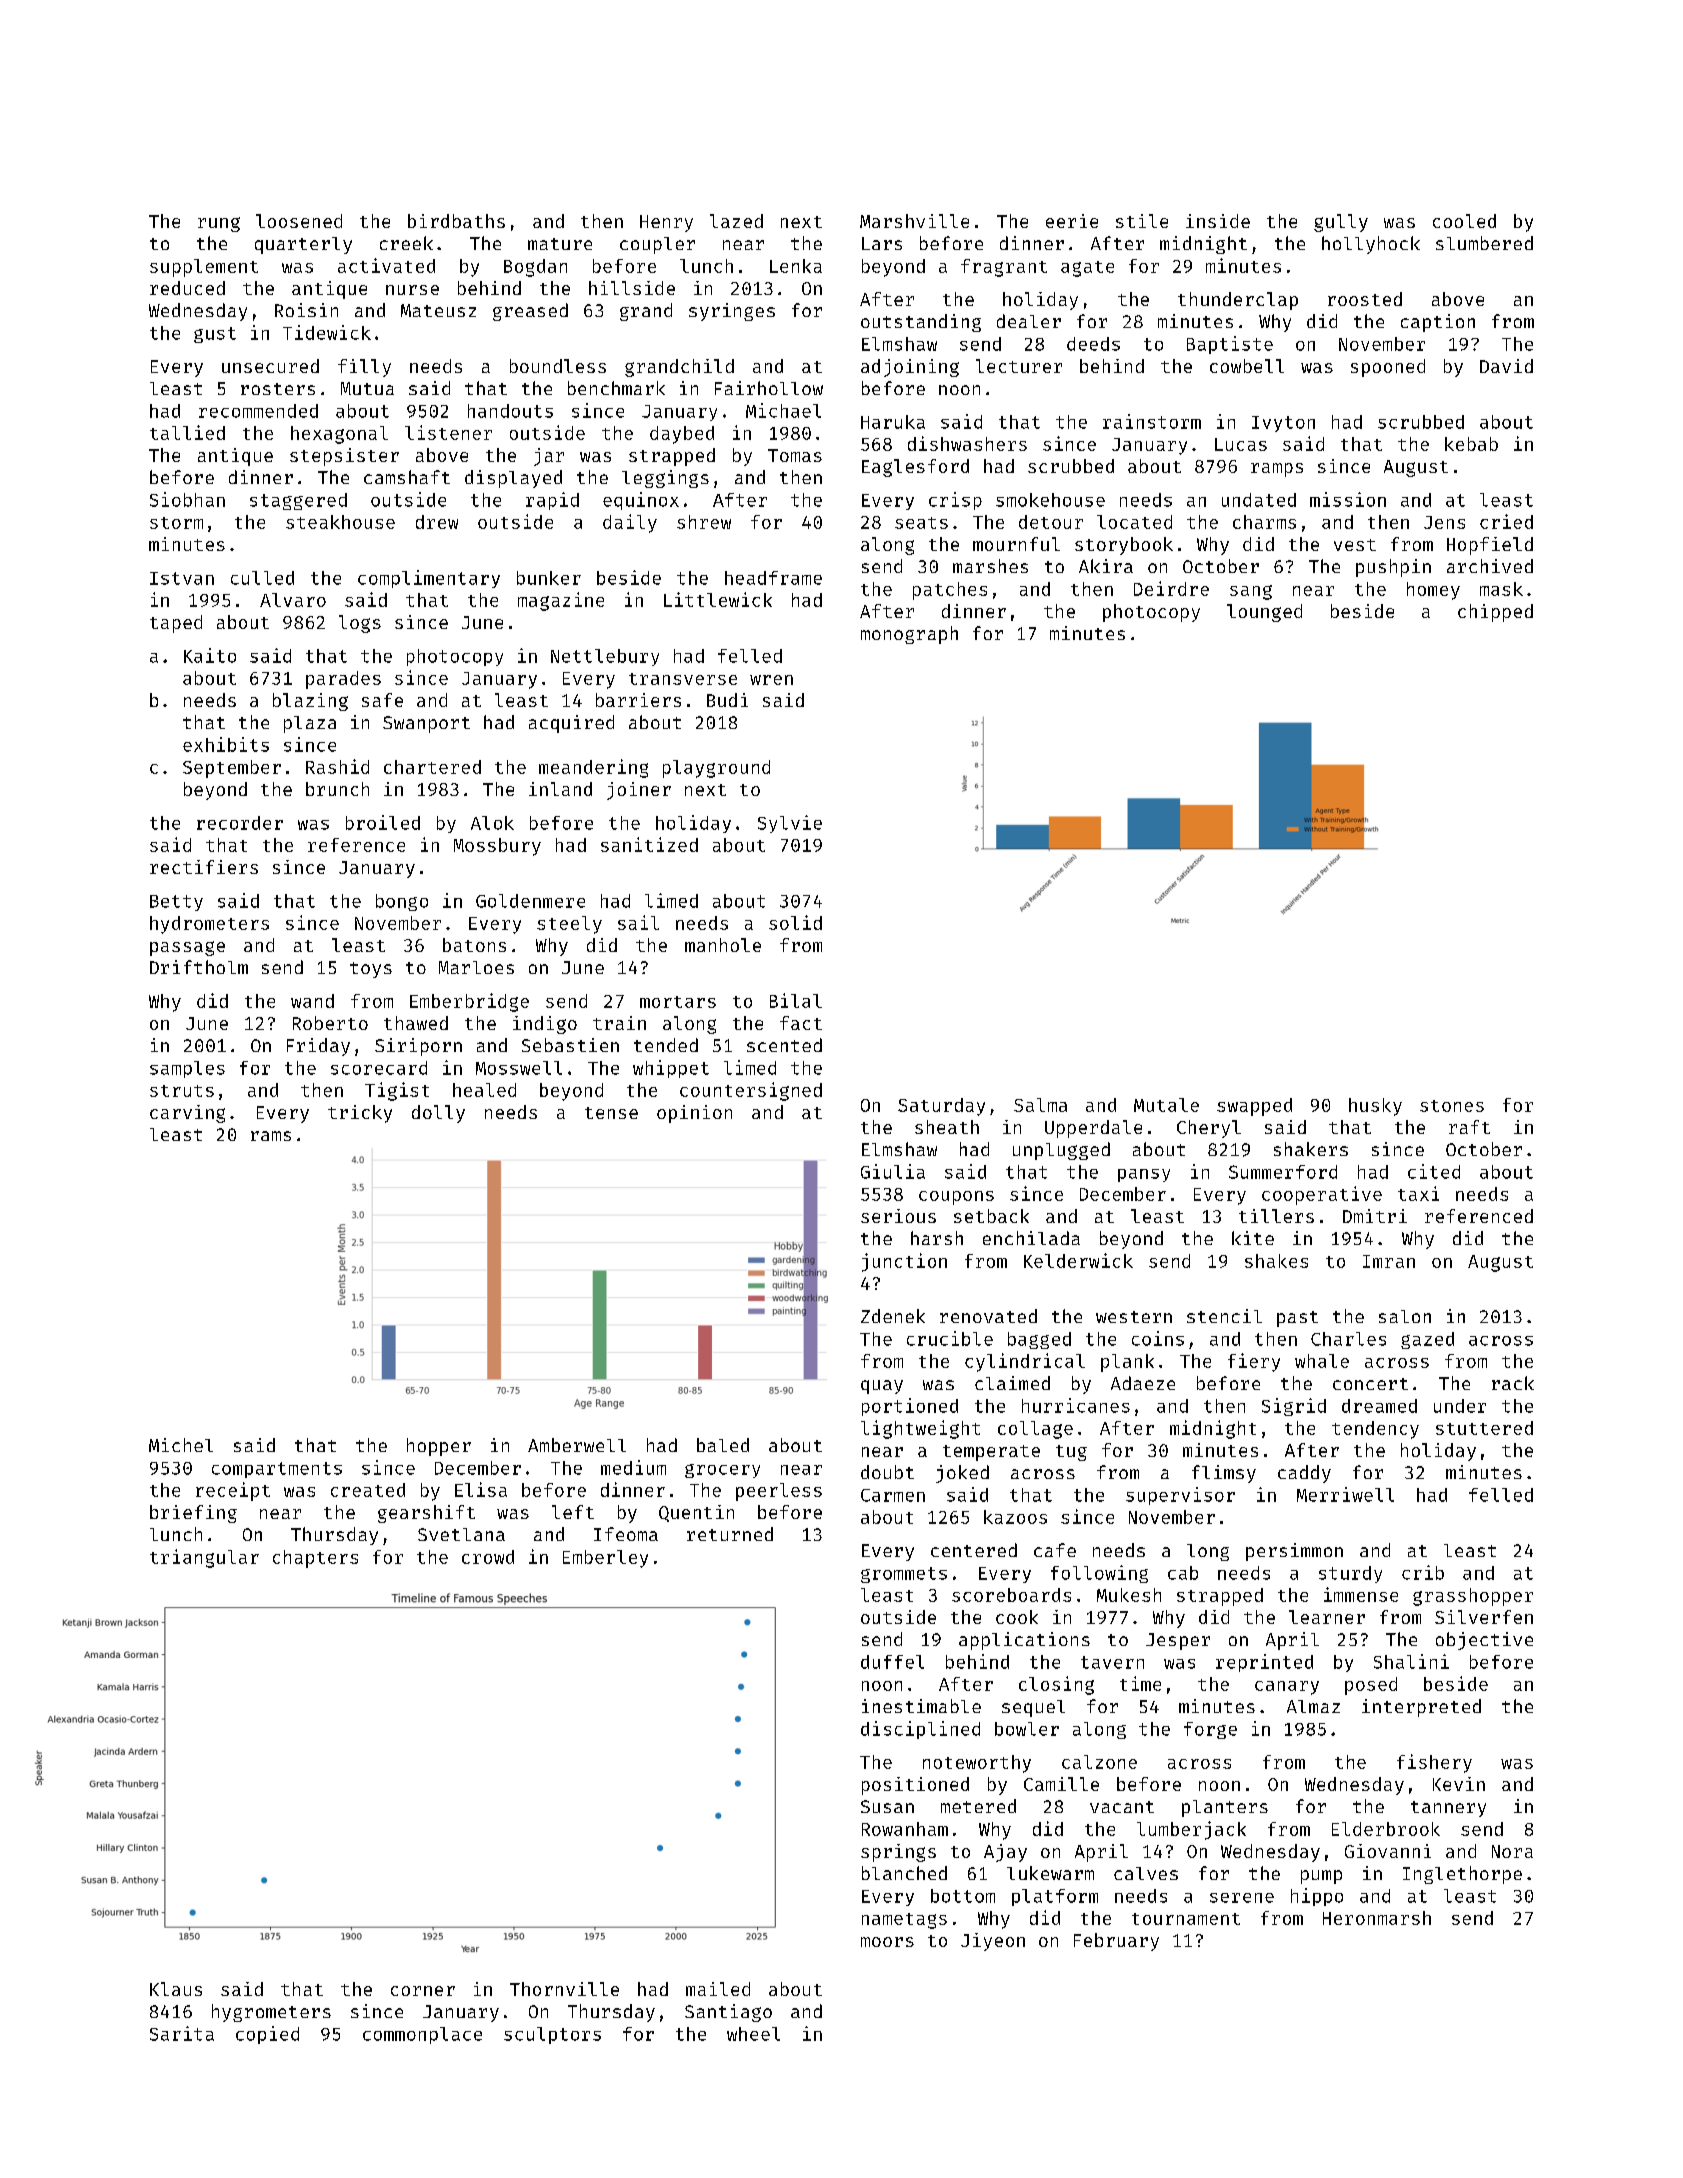 The height and width of the document is (2178, 1683). I want to click on Roberto, so click(330, 1023).
